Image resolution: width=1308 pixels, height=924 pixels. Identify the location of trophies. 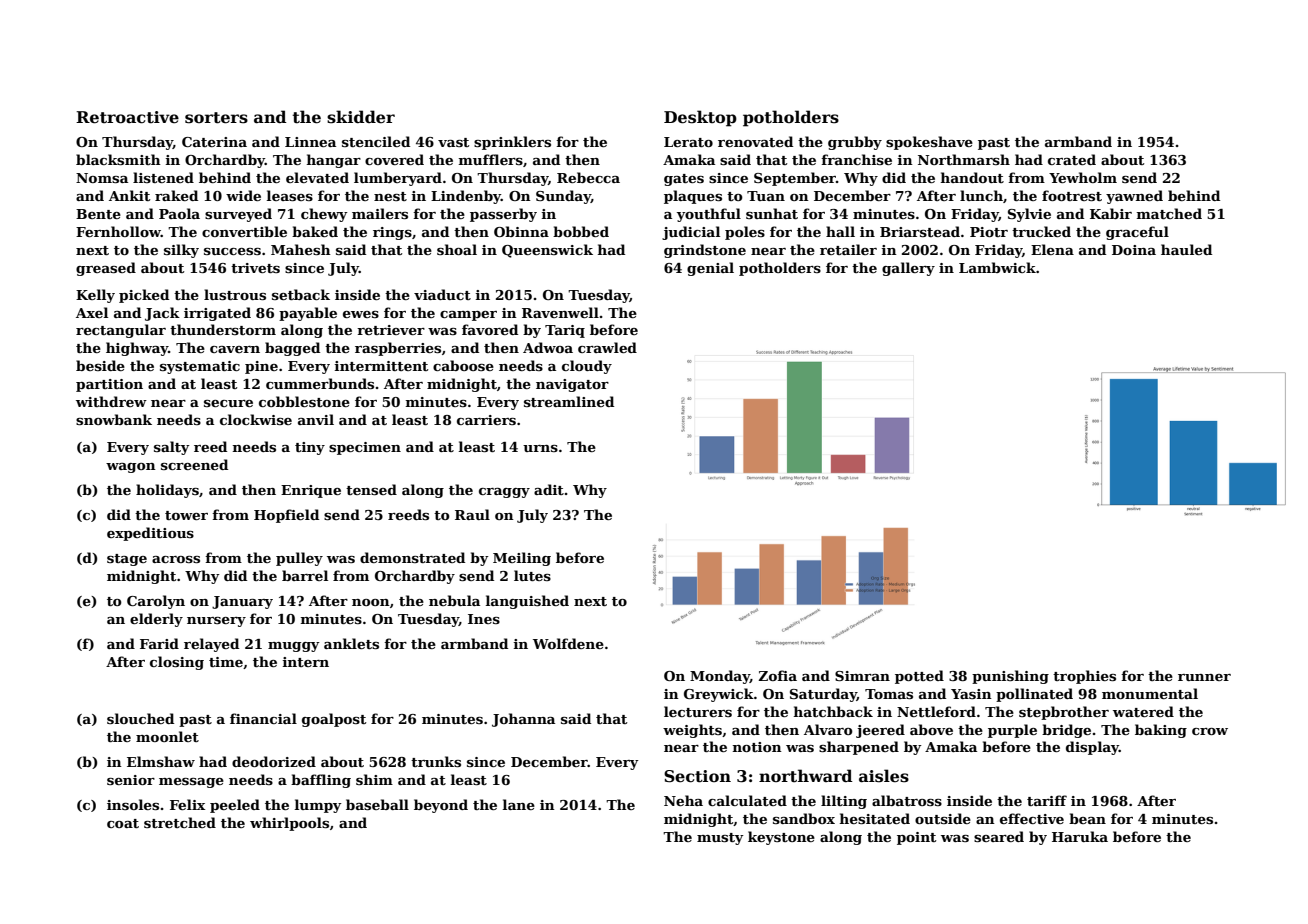
(1084, 677).
